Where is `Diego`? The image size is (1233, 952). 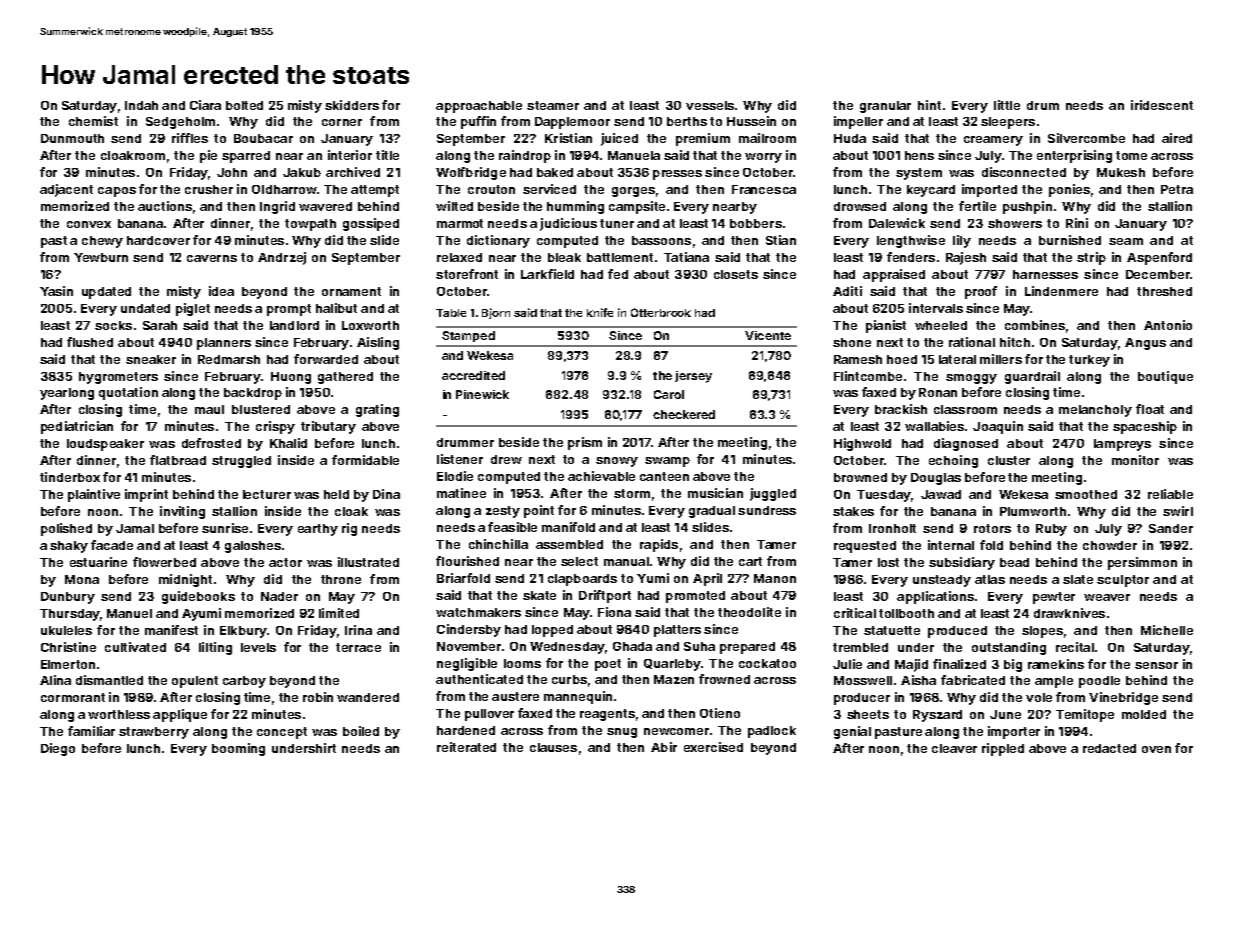
Diego is located at coordinates (58, 749).
